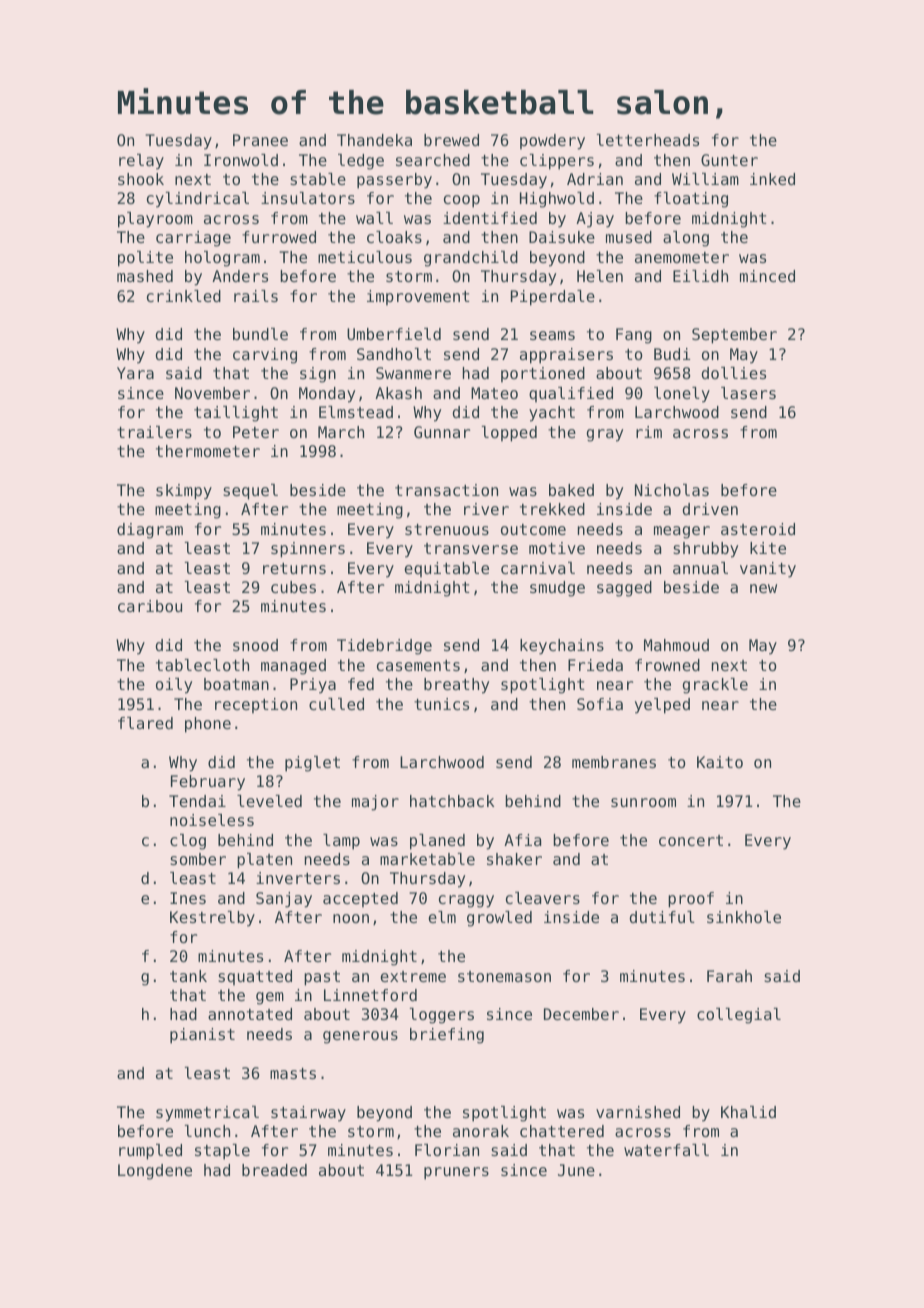 The width and height of the screenshot is (924, 1308). What do you see at coordinates (543, 898) in the screenshot?
I see `cleavers` at bounding box center [543, 898].
